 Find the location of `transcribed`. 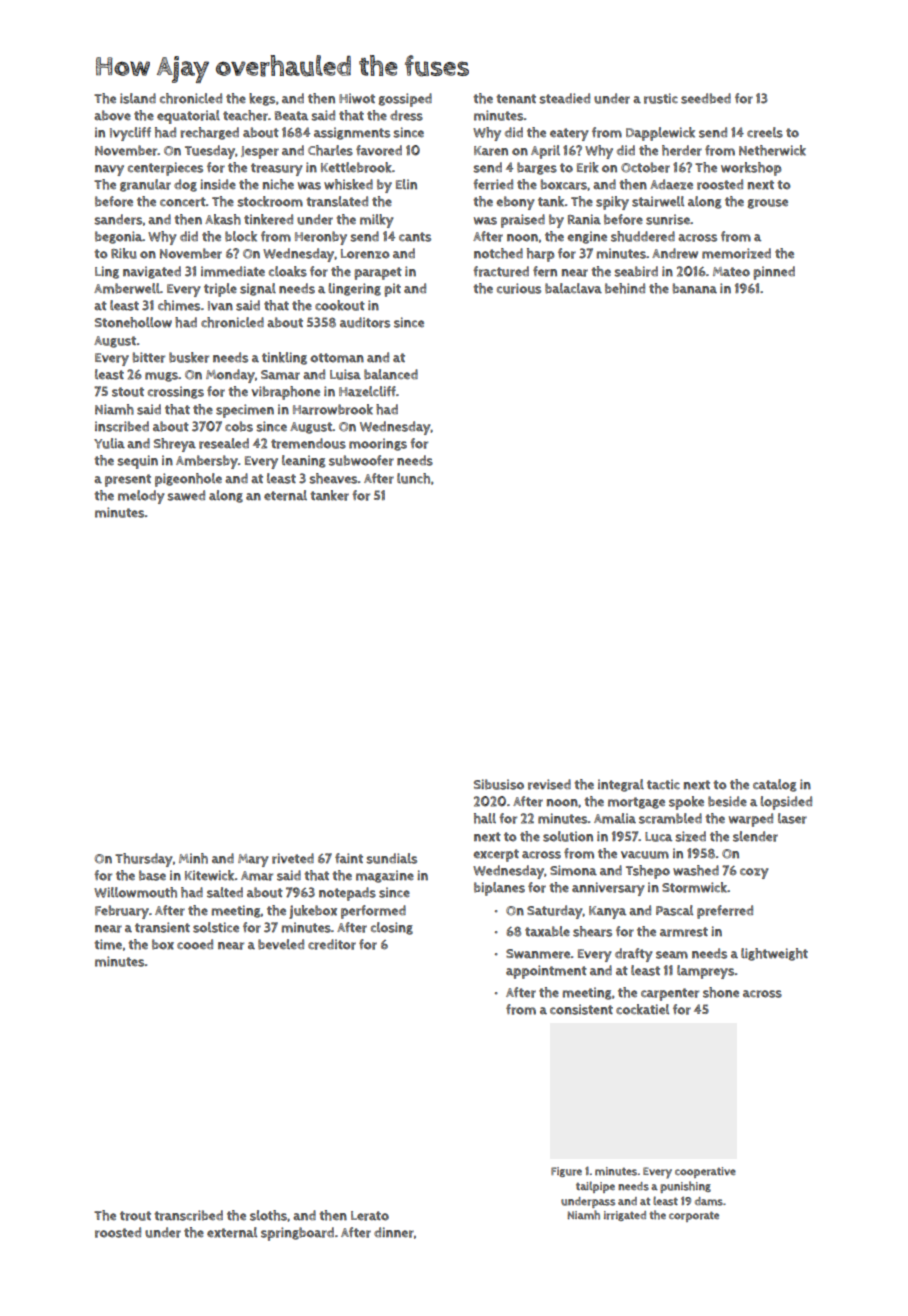

transcribed is located at coordinates (189, 1215).
